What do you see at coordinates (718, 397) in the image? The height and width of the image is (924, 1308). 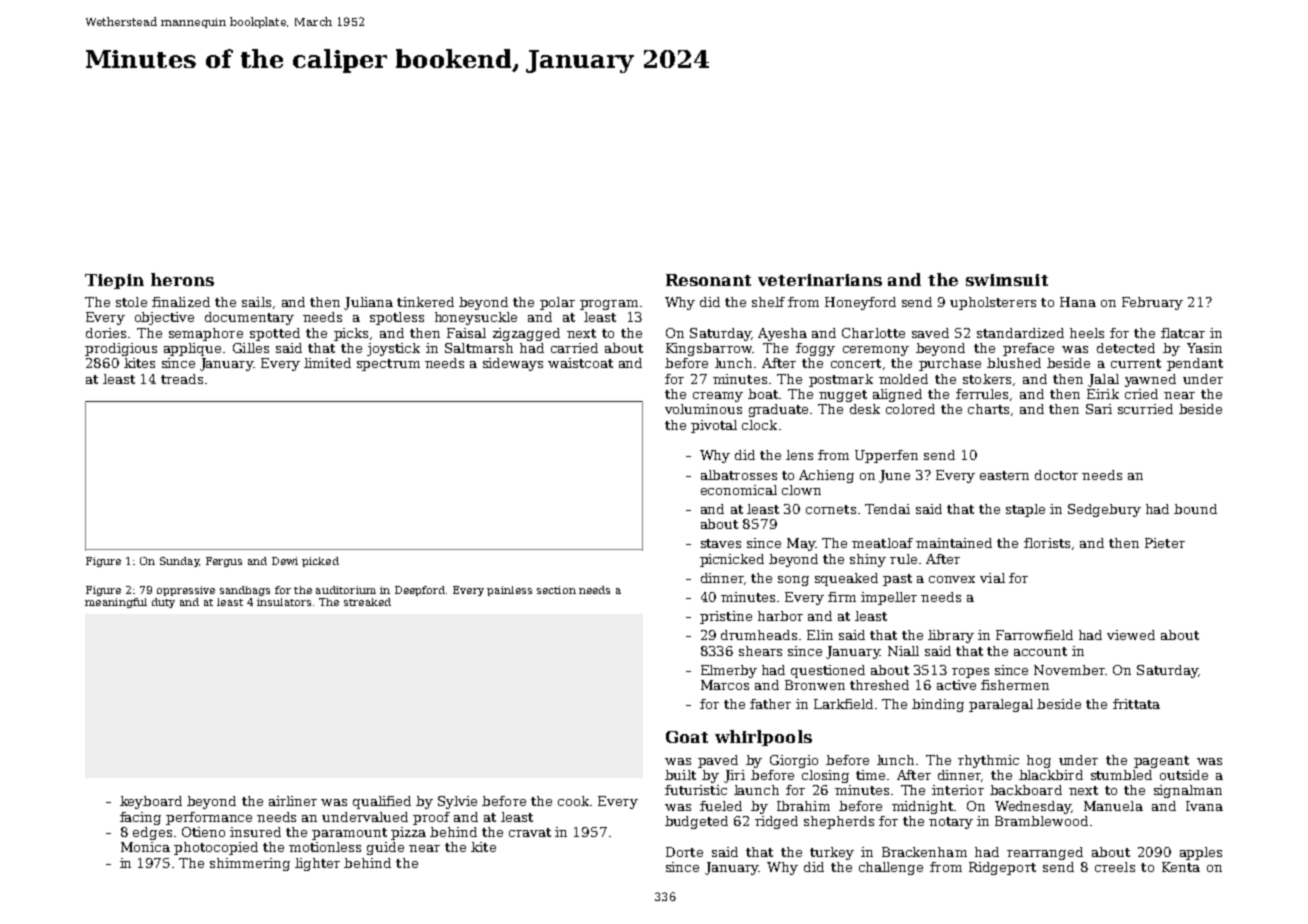 I see `creamy` at bounding box center [718, 397].
